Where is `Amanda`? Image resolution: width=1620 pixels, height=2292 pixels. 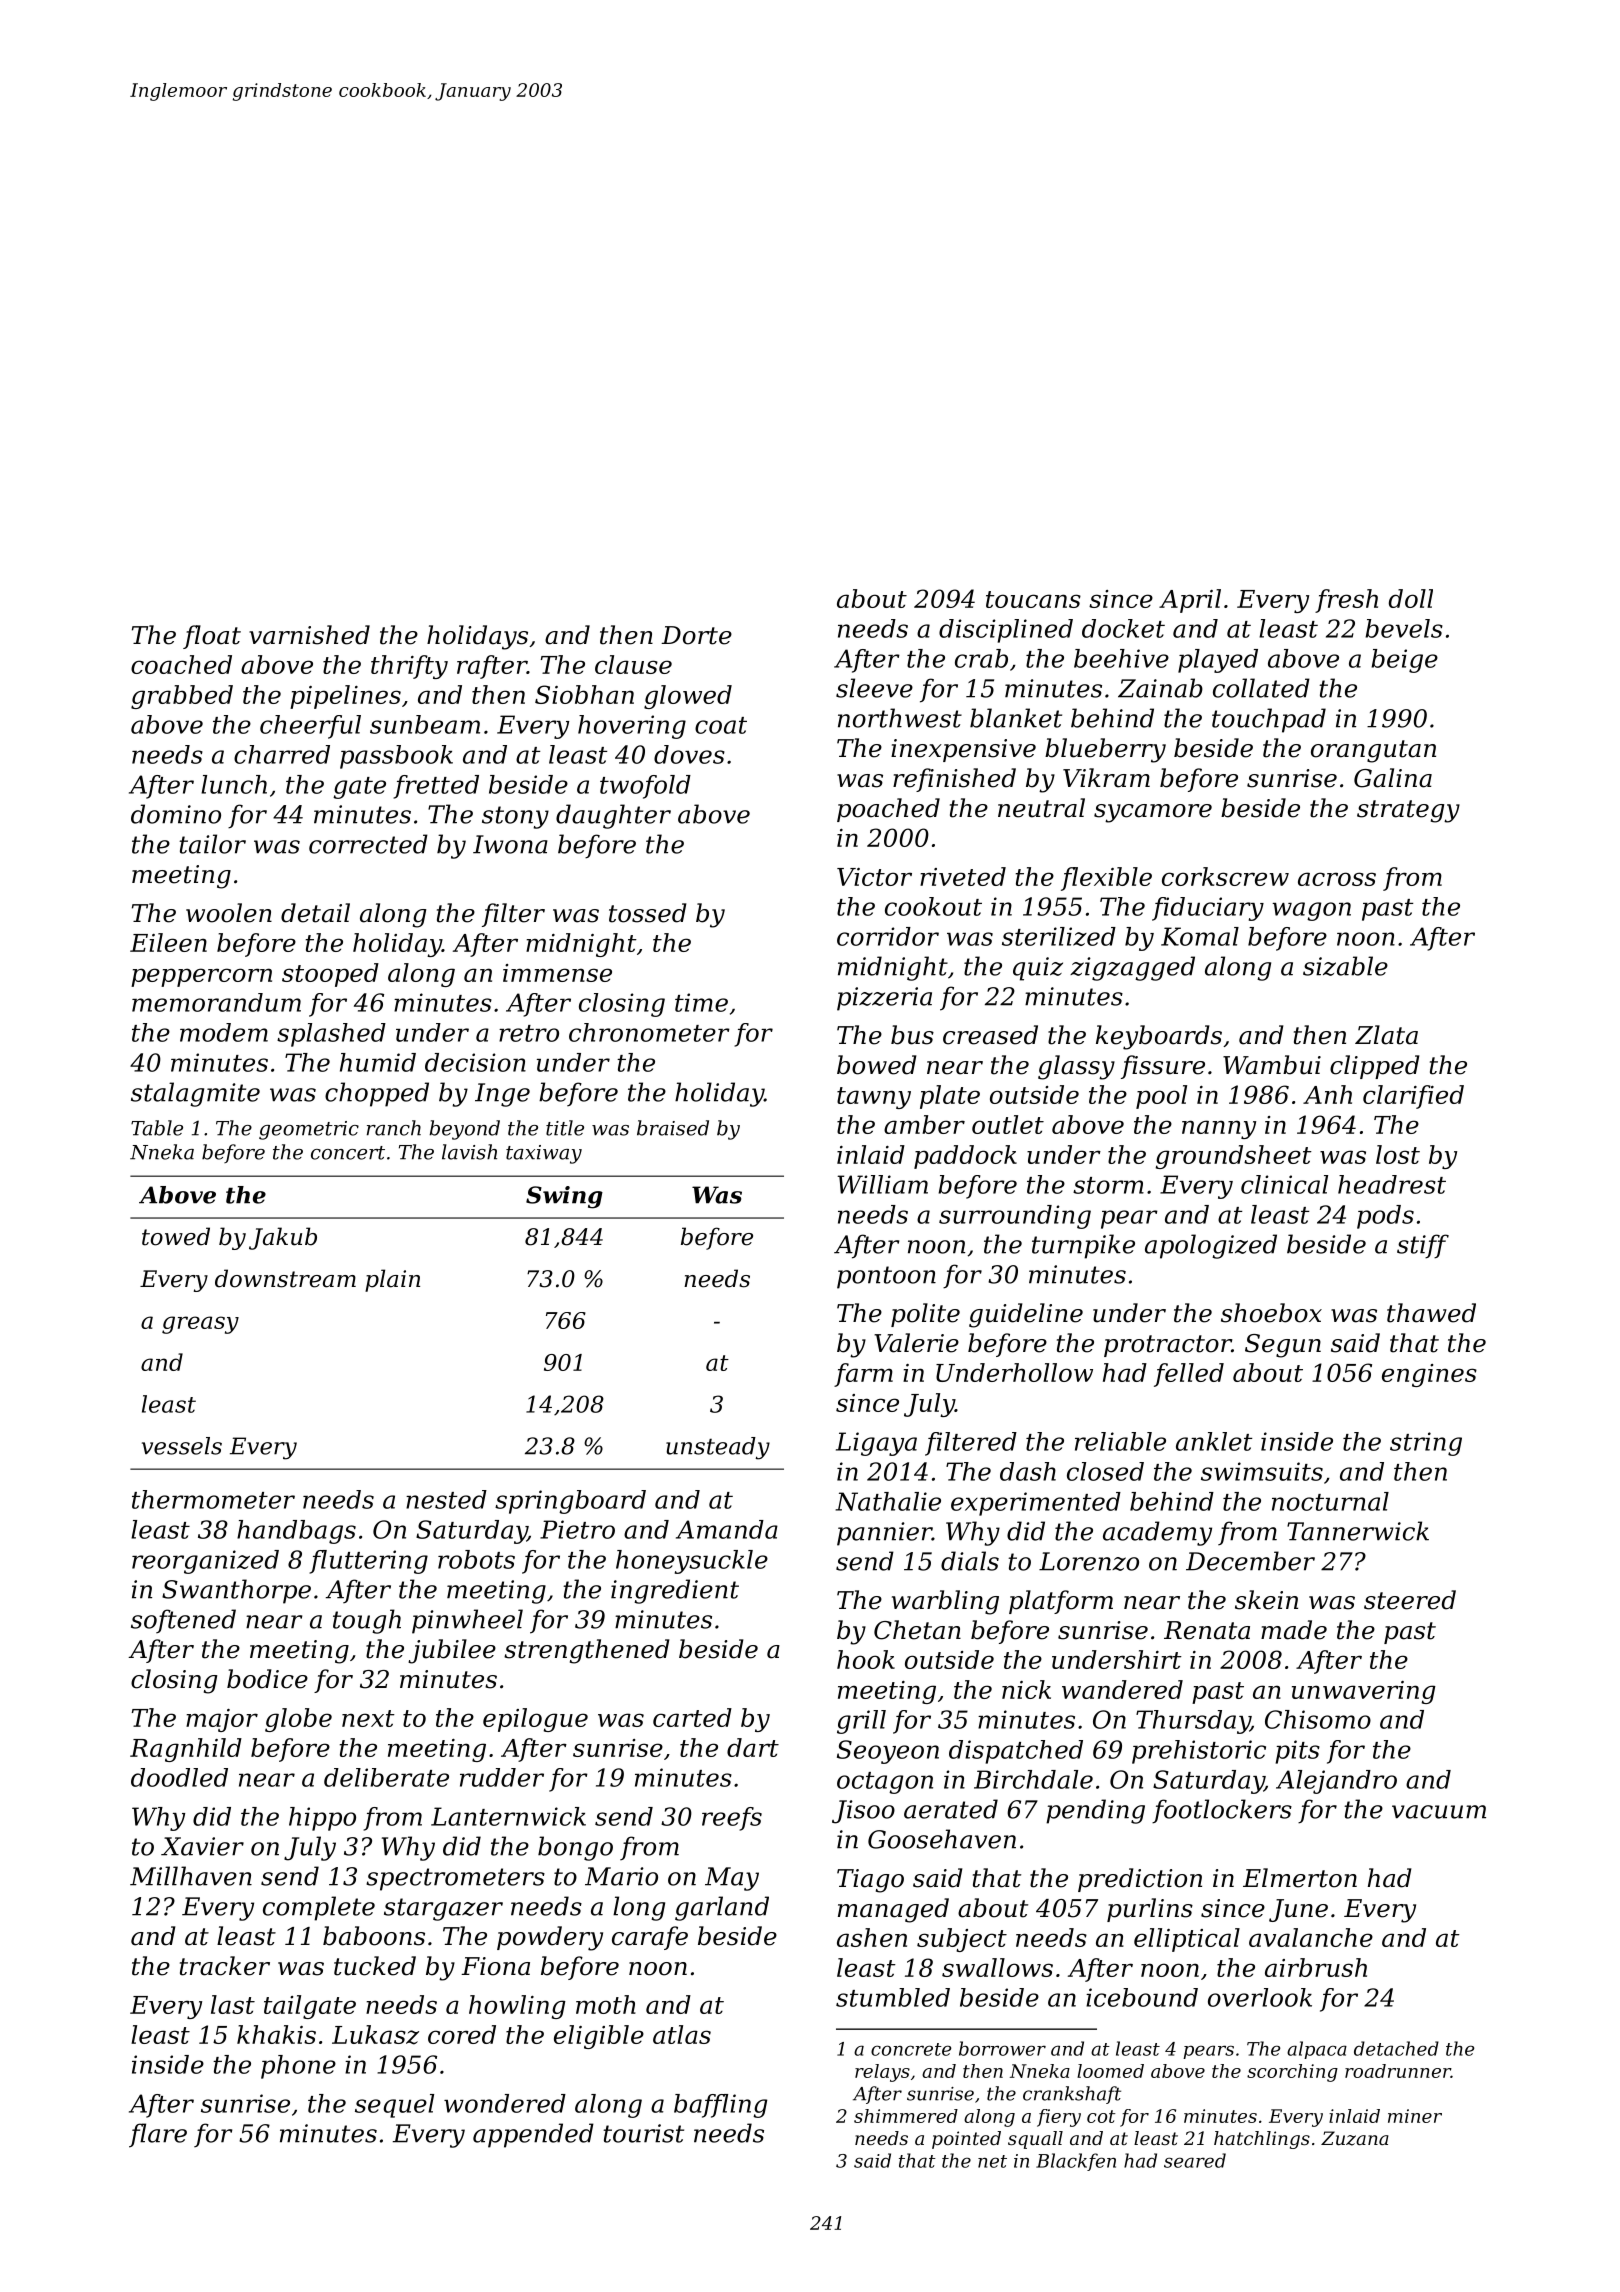
Amanda is located at coordinates (727, 1529).
